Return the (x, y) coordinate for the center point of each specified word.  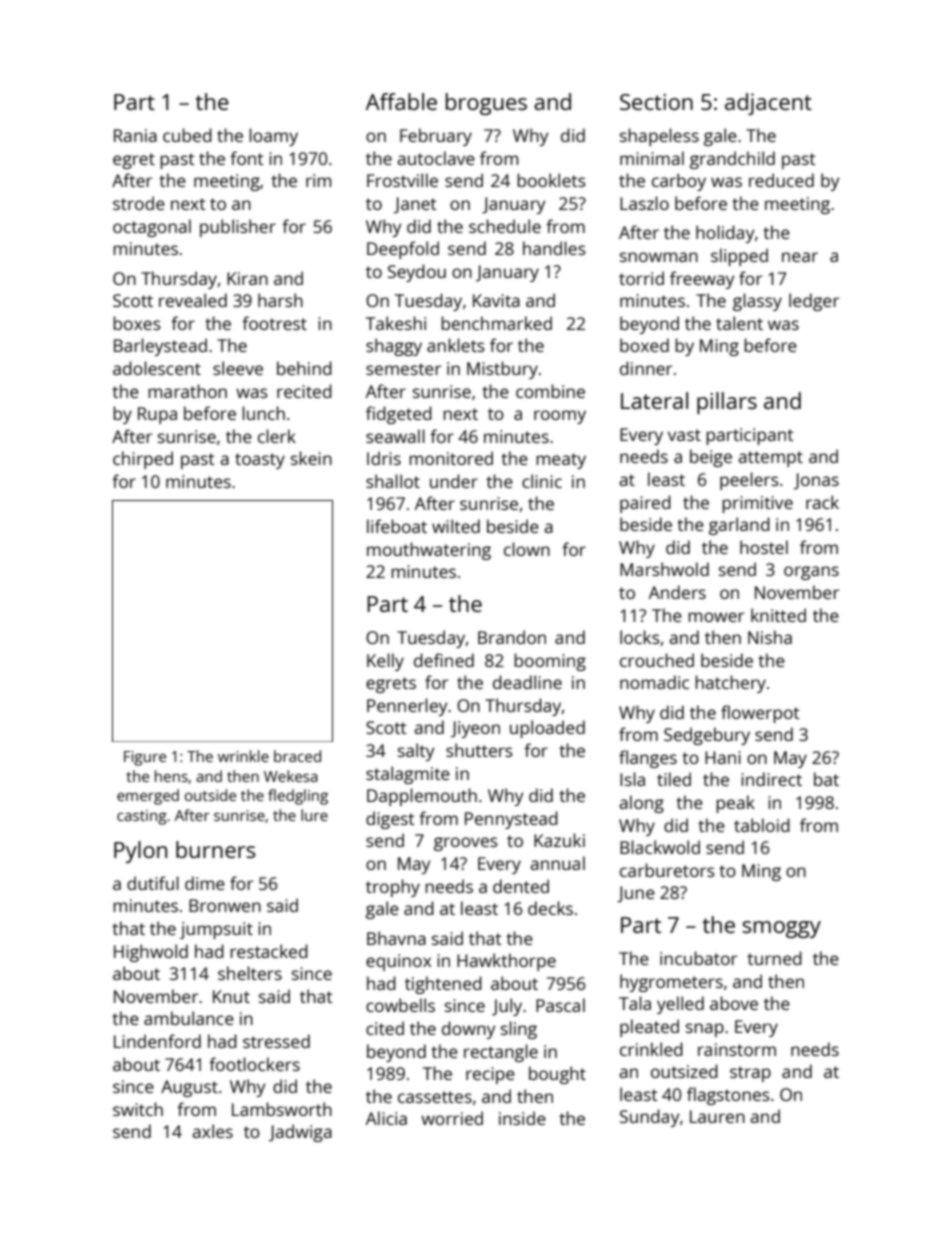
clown (527, 549)
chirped (143, 460)
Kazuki (559, 840)
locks (640, 637)
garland (739, 526)
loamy (273, 137)
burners (216, 849)
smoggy (781, 929)
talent (739, 323)
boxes (137, 323)
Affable (401, 101)
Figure (145, 758)
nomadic (654, 682)
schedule (505, 226)
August (189, 1088)
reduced (781, 180)
